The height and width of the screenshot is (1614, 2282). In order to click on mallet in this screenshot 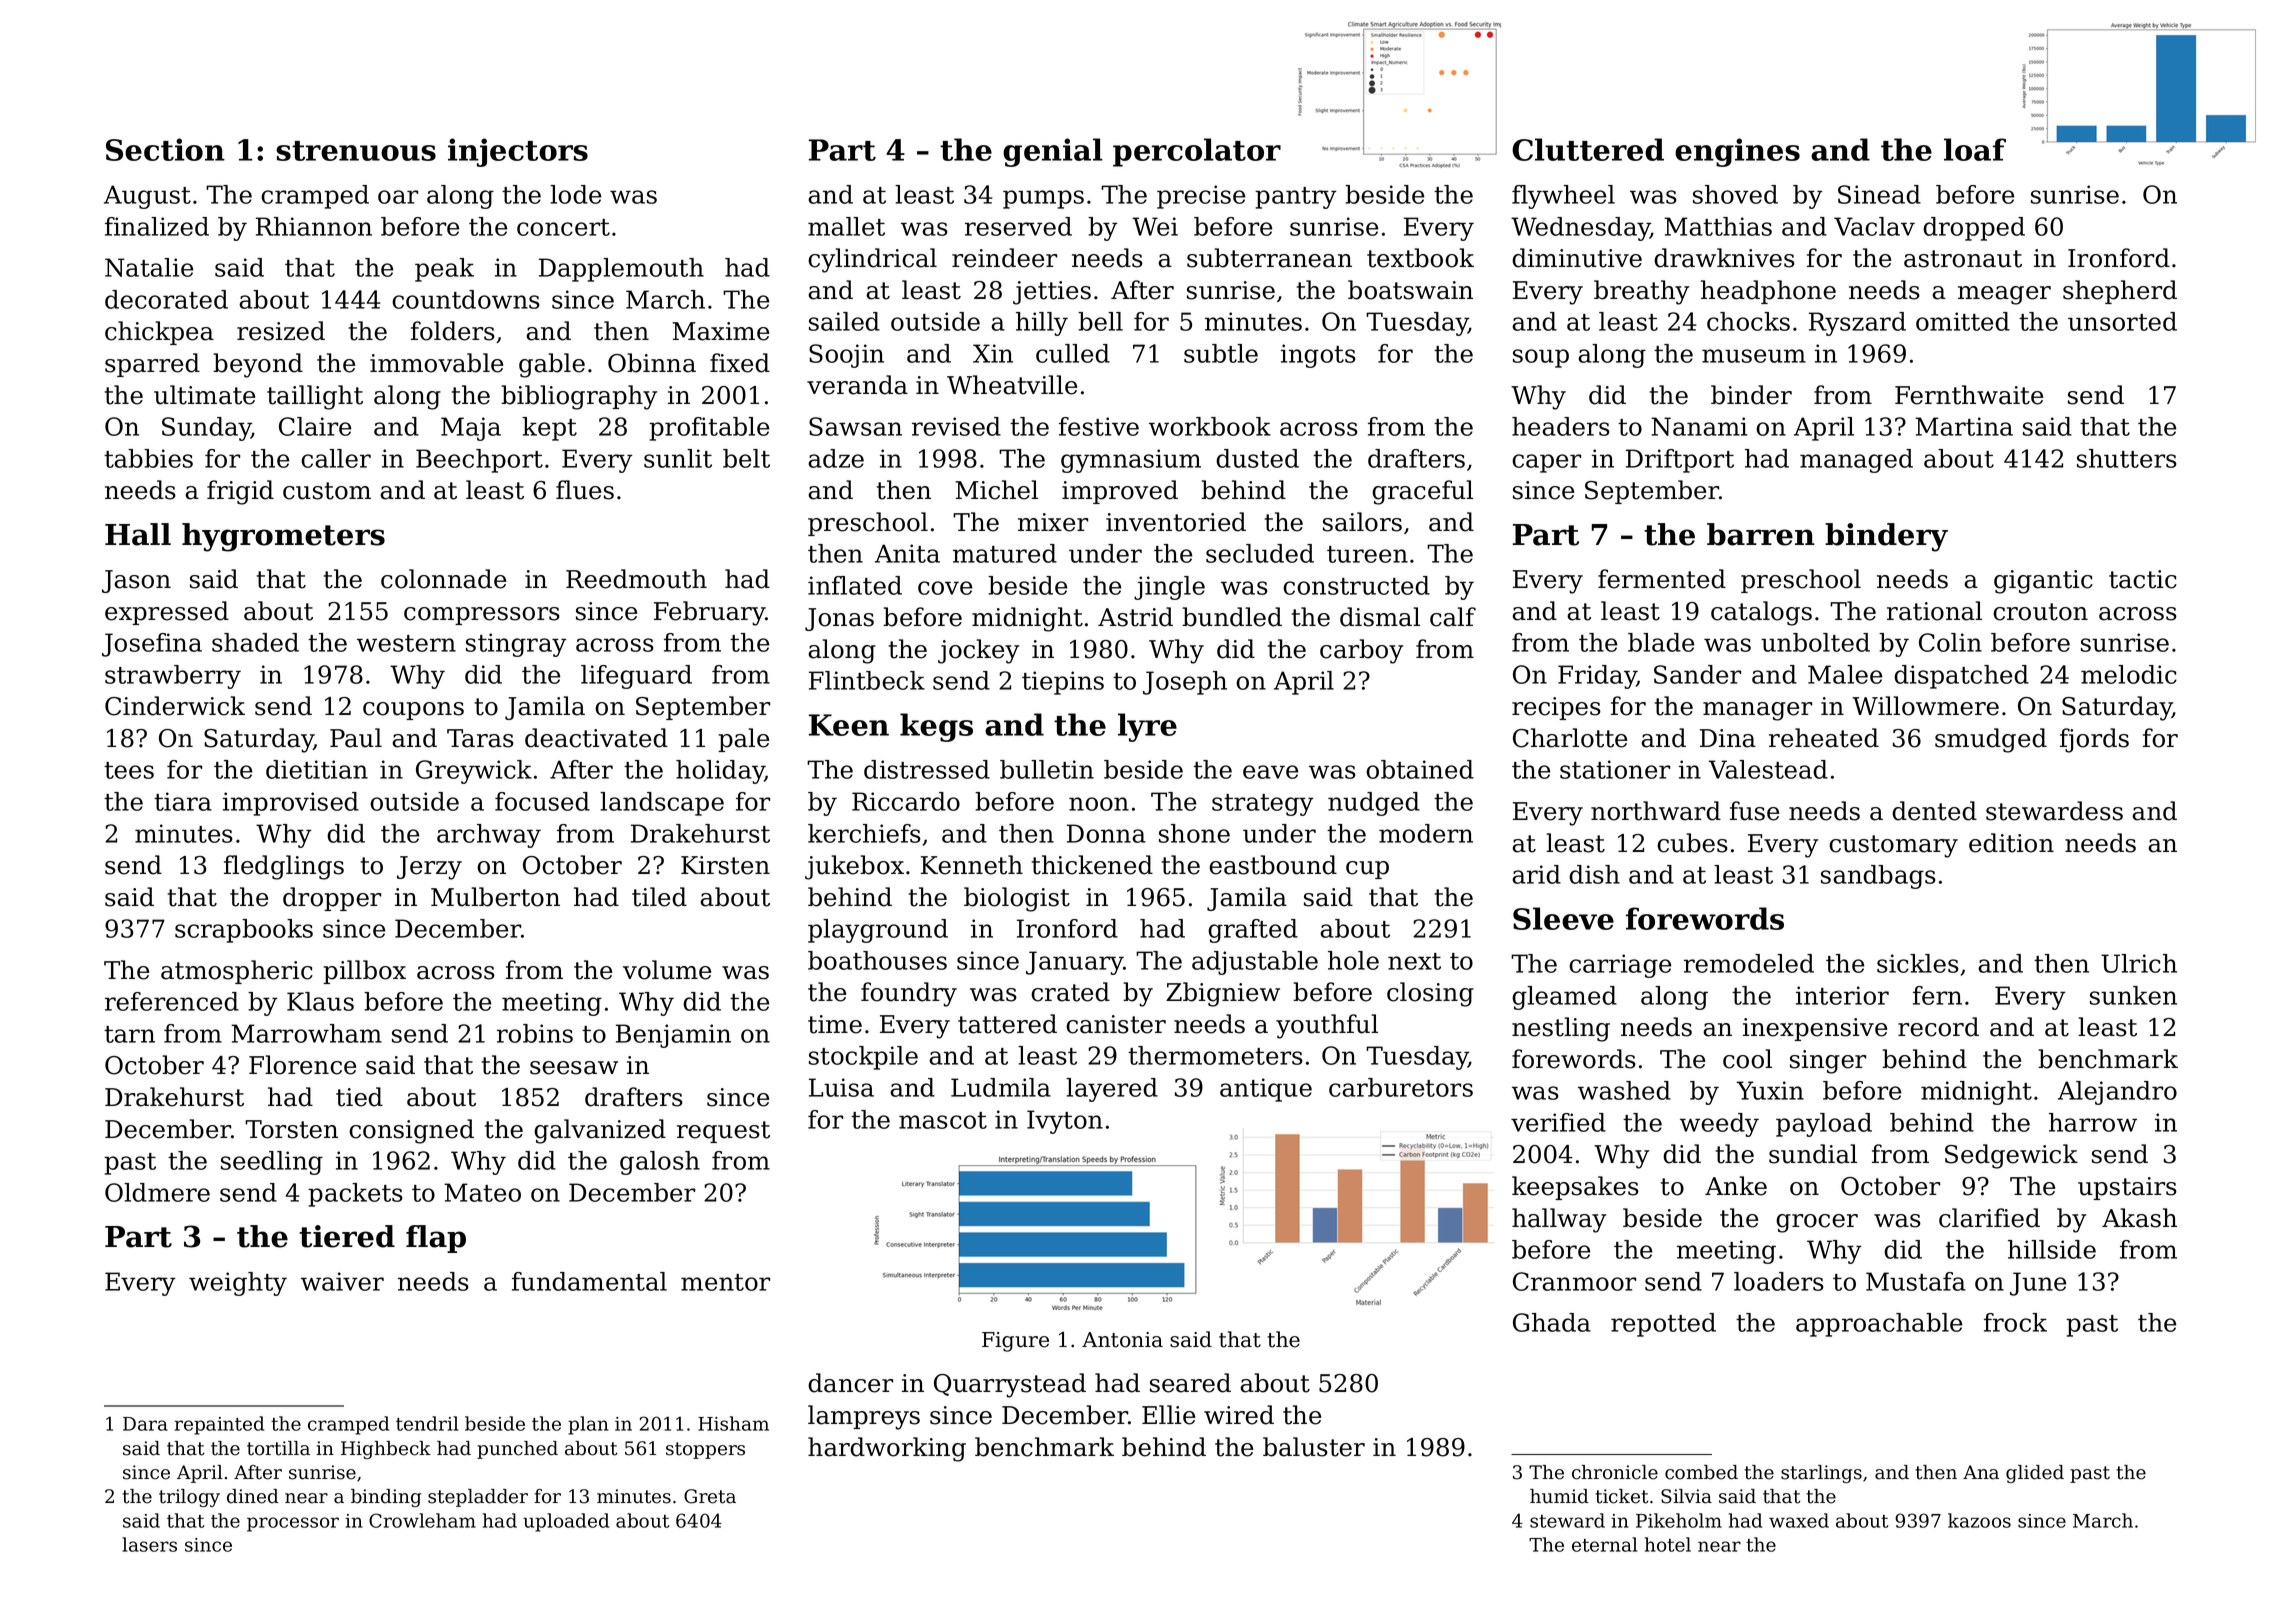, I will do `click(846, 226)`.
